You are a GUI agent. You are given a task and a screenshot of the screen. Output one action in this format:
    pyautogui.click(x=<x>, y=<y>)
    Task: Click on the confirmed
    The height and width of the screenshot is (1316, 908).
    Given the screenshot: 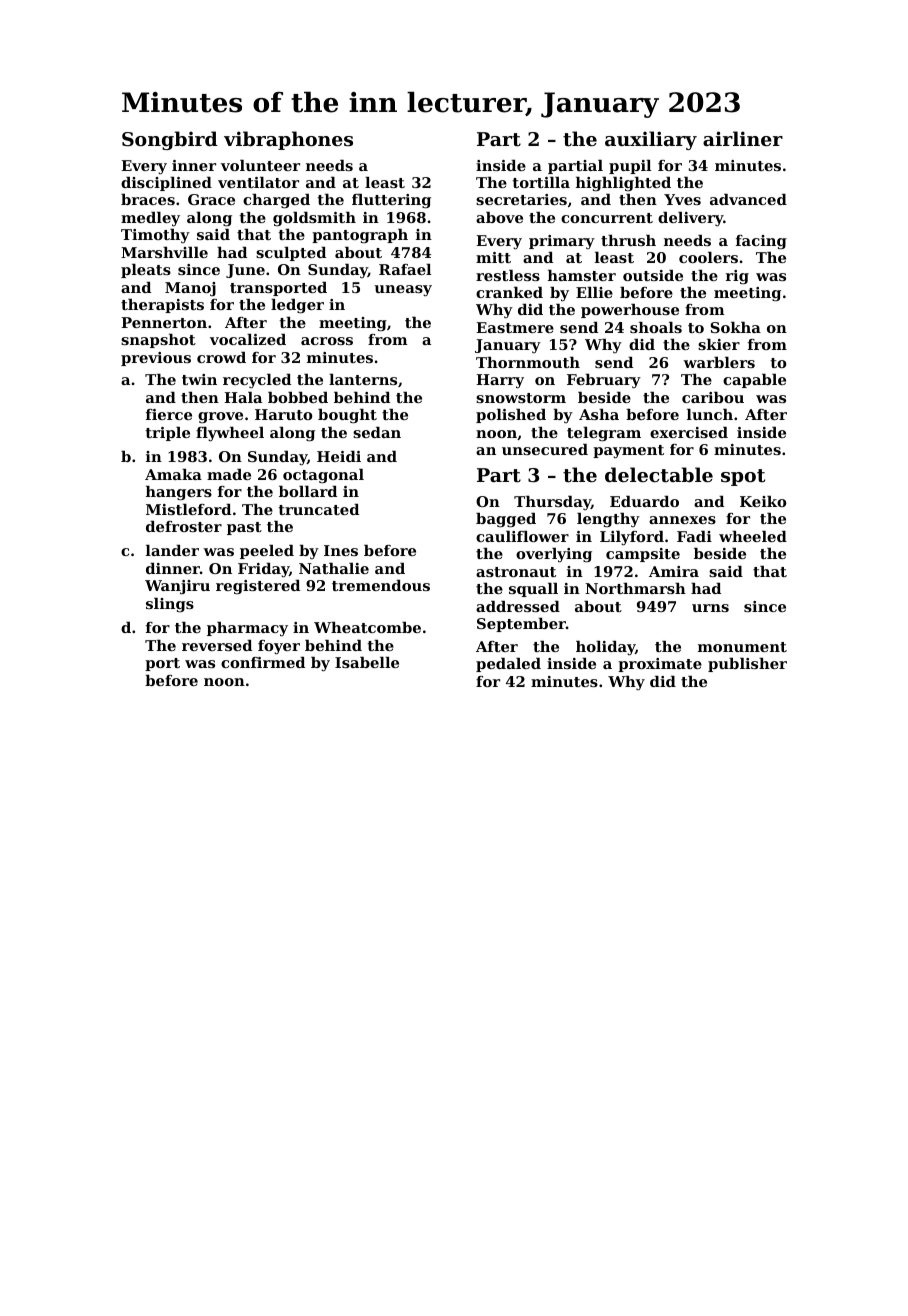 What is the action you would take?
    pyautogui.click(x=263, y=662)
